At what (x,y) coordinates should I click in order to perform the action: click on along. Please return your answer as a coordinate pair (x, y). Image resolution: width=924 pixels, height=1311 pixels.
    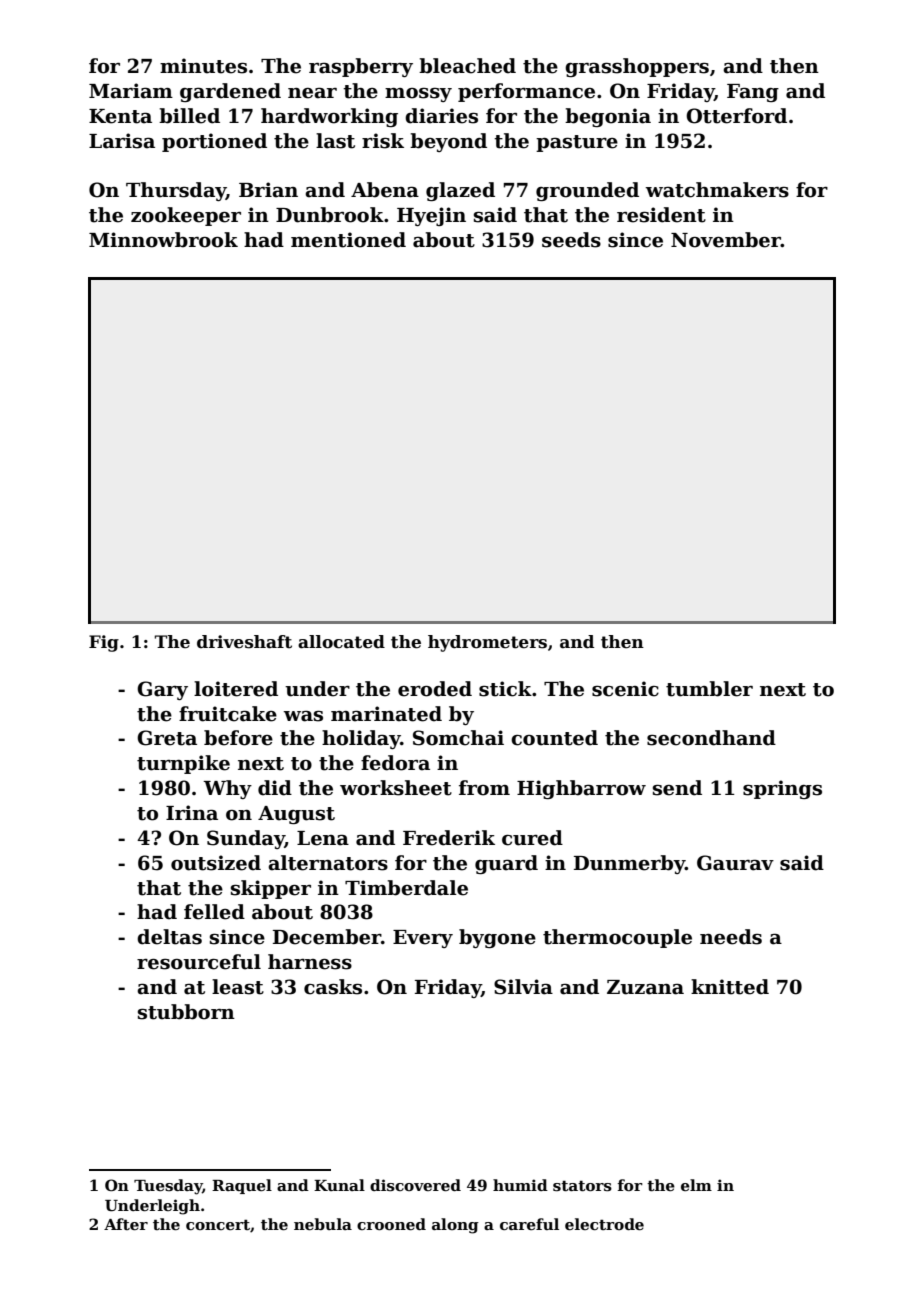
    Looking at the image, I should click on (455, 1226).
